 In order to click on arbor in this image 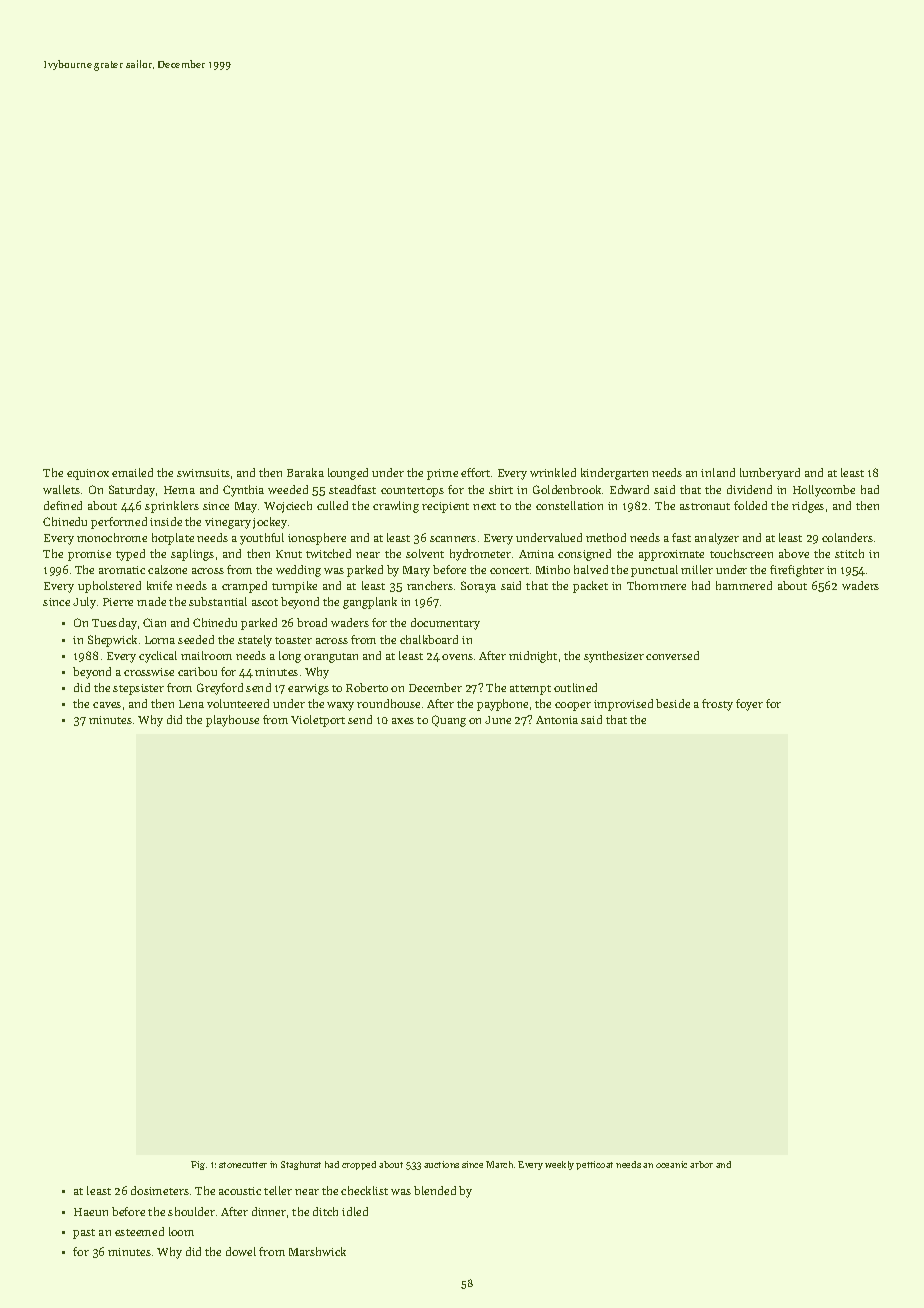, I will do `click(701, 1164)`.
